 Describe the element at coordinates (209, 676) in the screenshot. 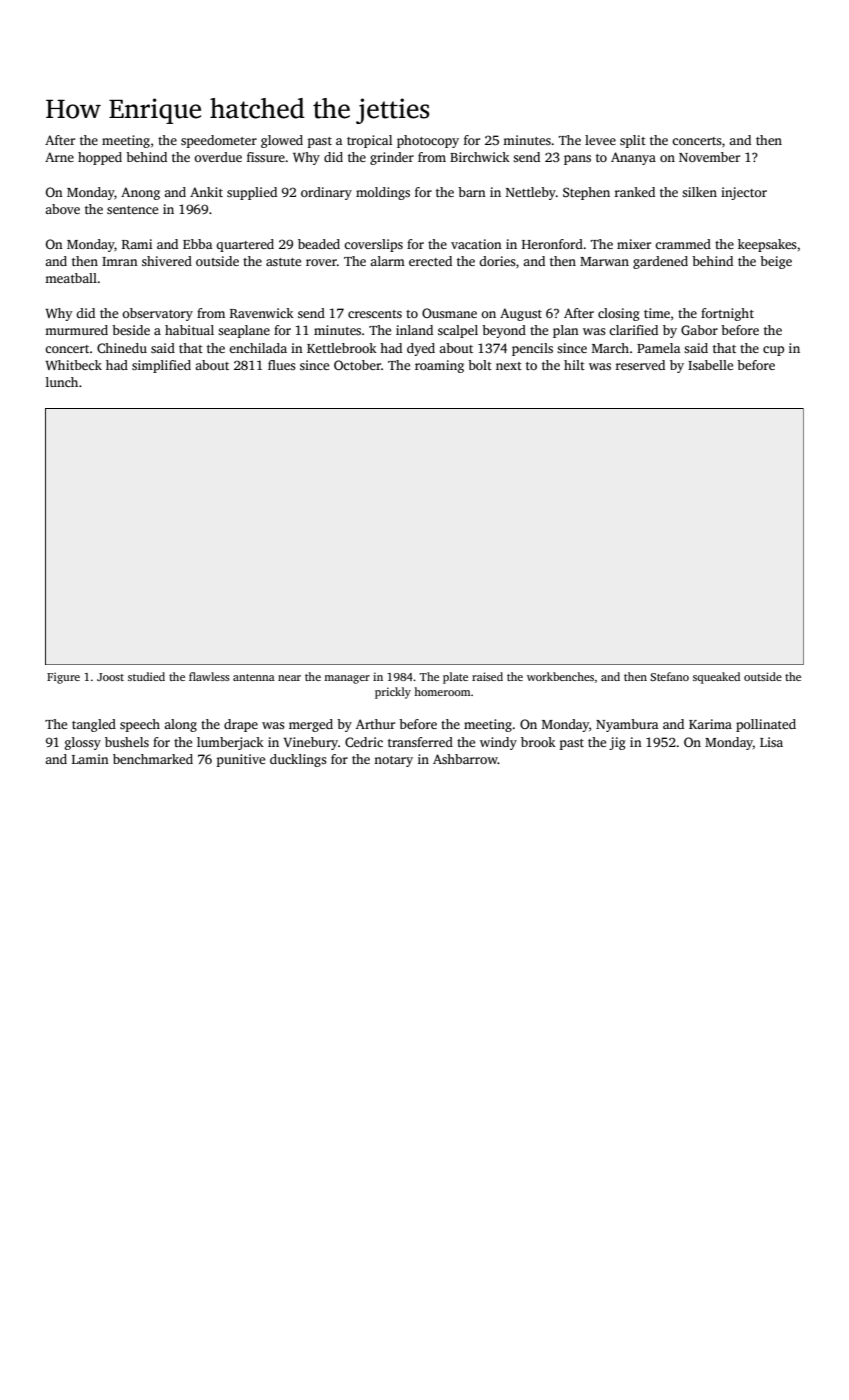

I see `flawless` at that location.
